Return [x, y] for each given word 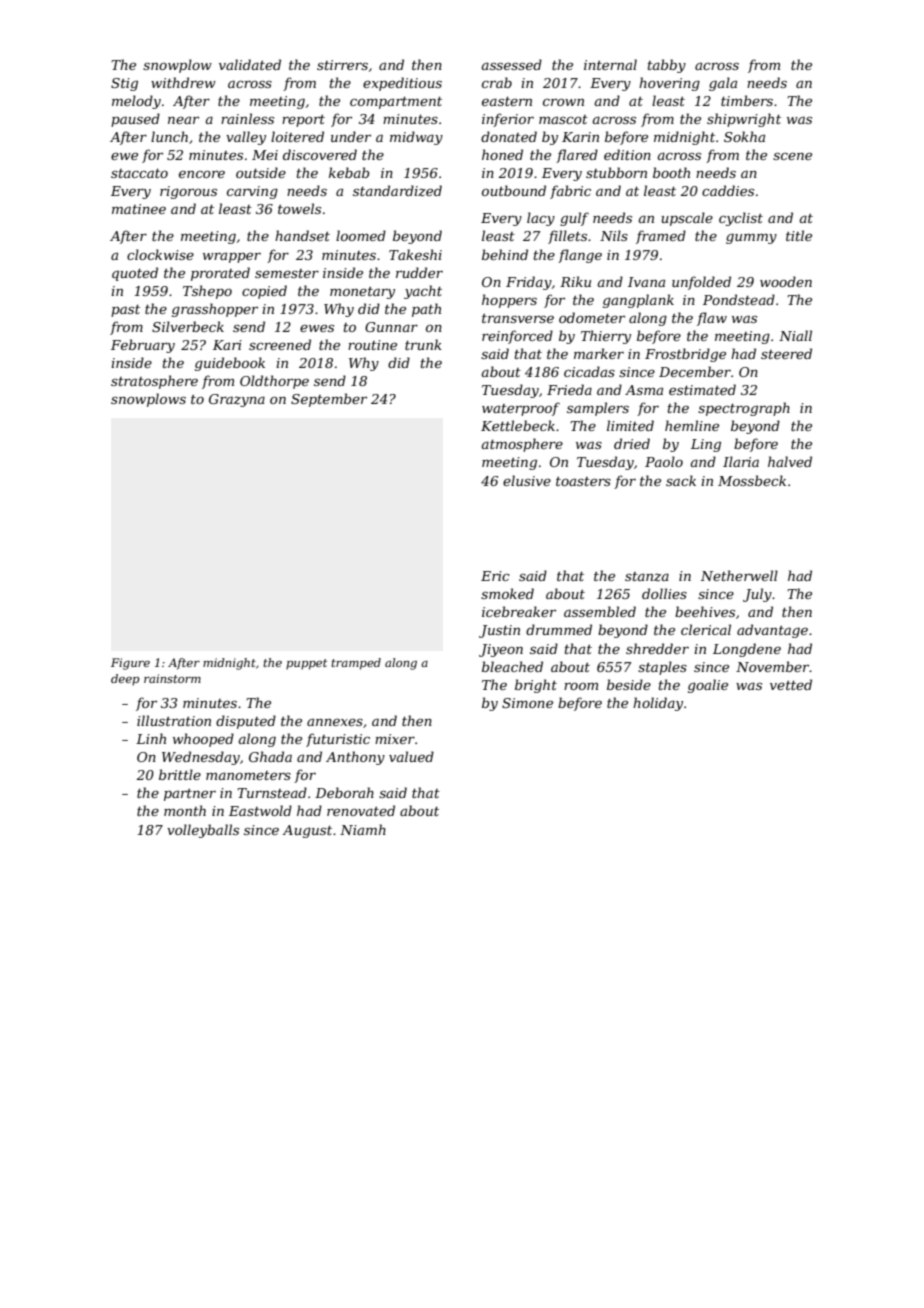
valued [411, 756]
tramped [356, 664]
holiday [658, 704]
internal [610, 64]
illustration [174, 720]
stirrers [342, 65]
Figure [130, 664]
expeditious [402, 84]
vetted [791, 684]
